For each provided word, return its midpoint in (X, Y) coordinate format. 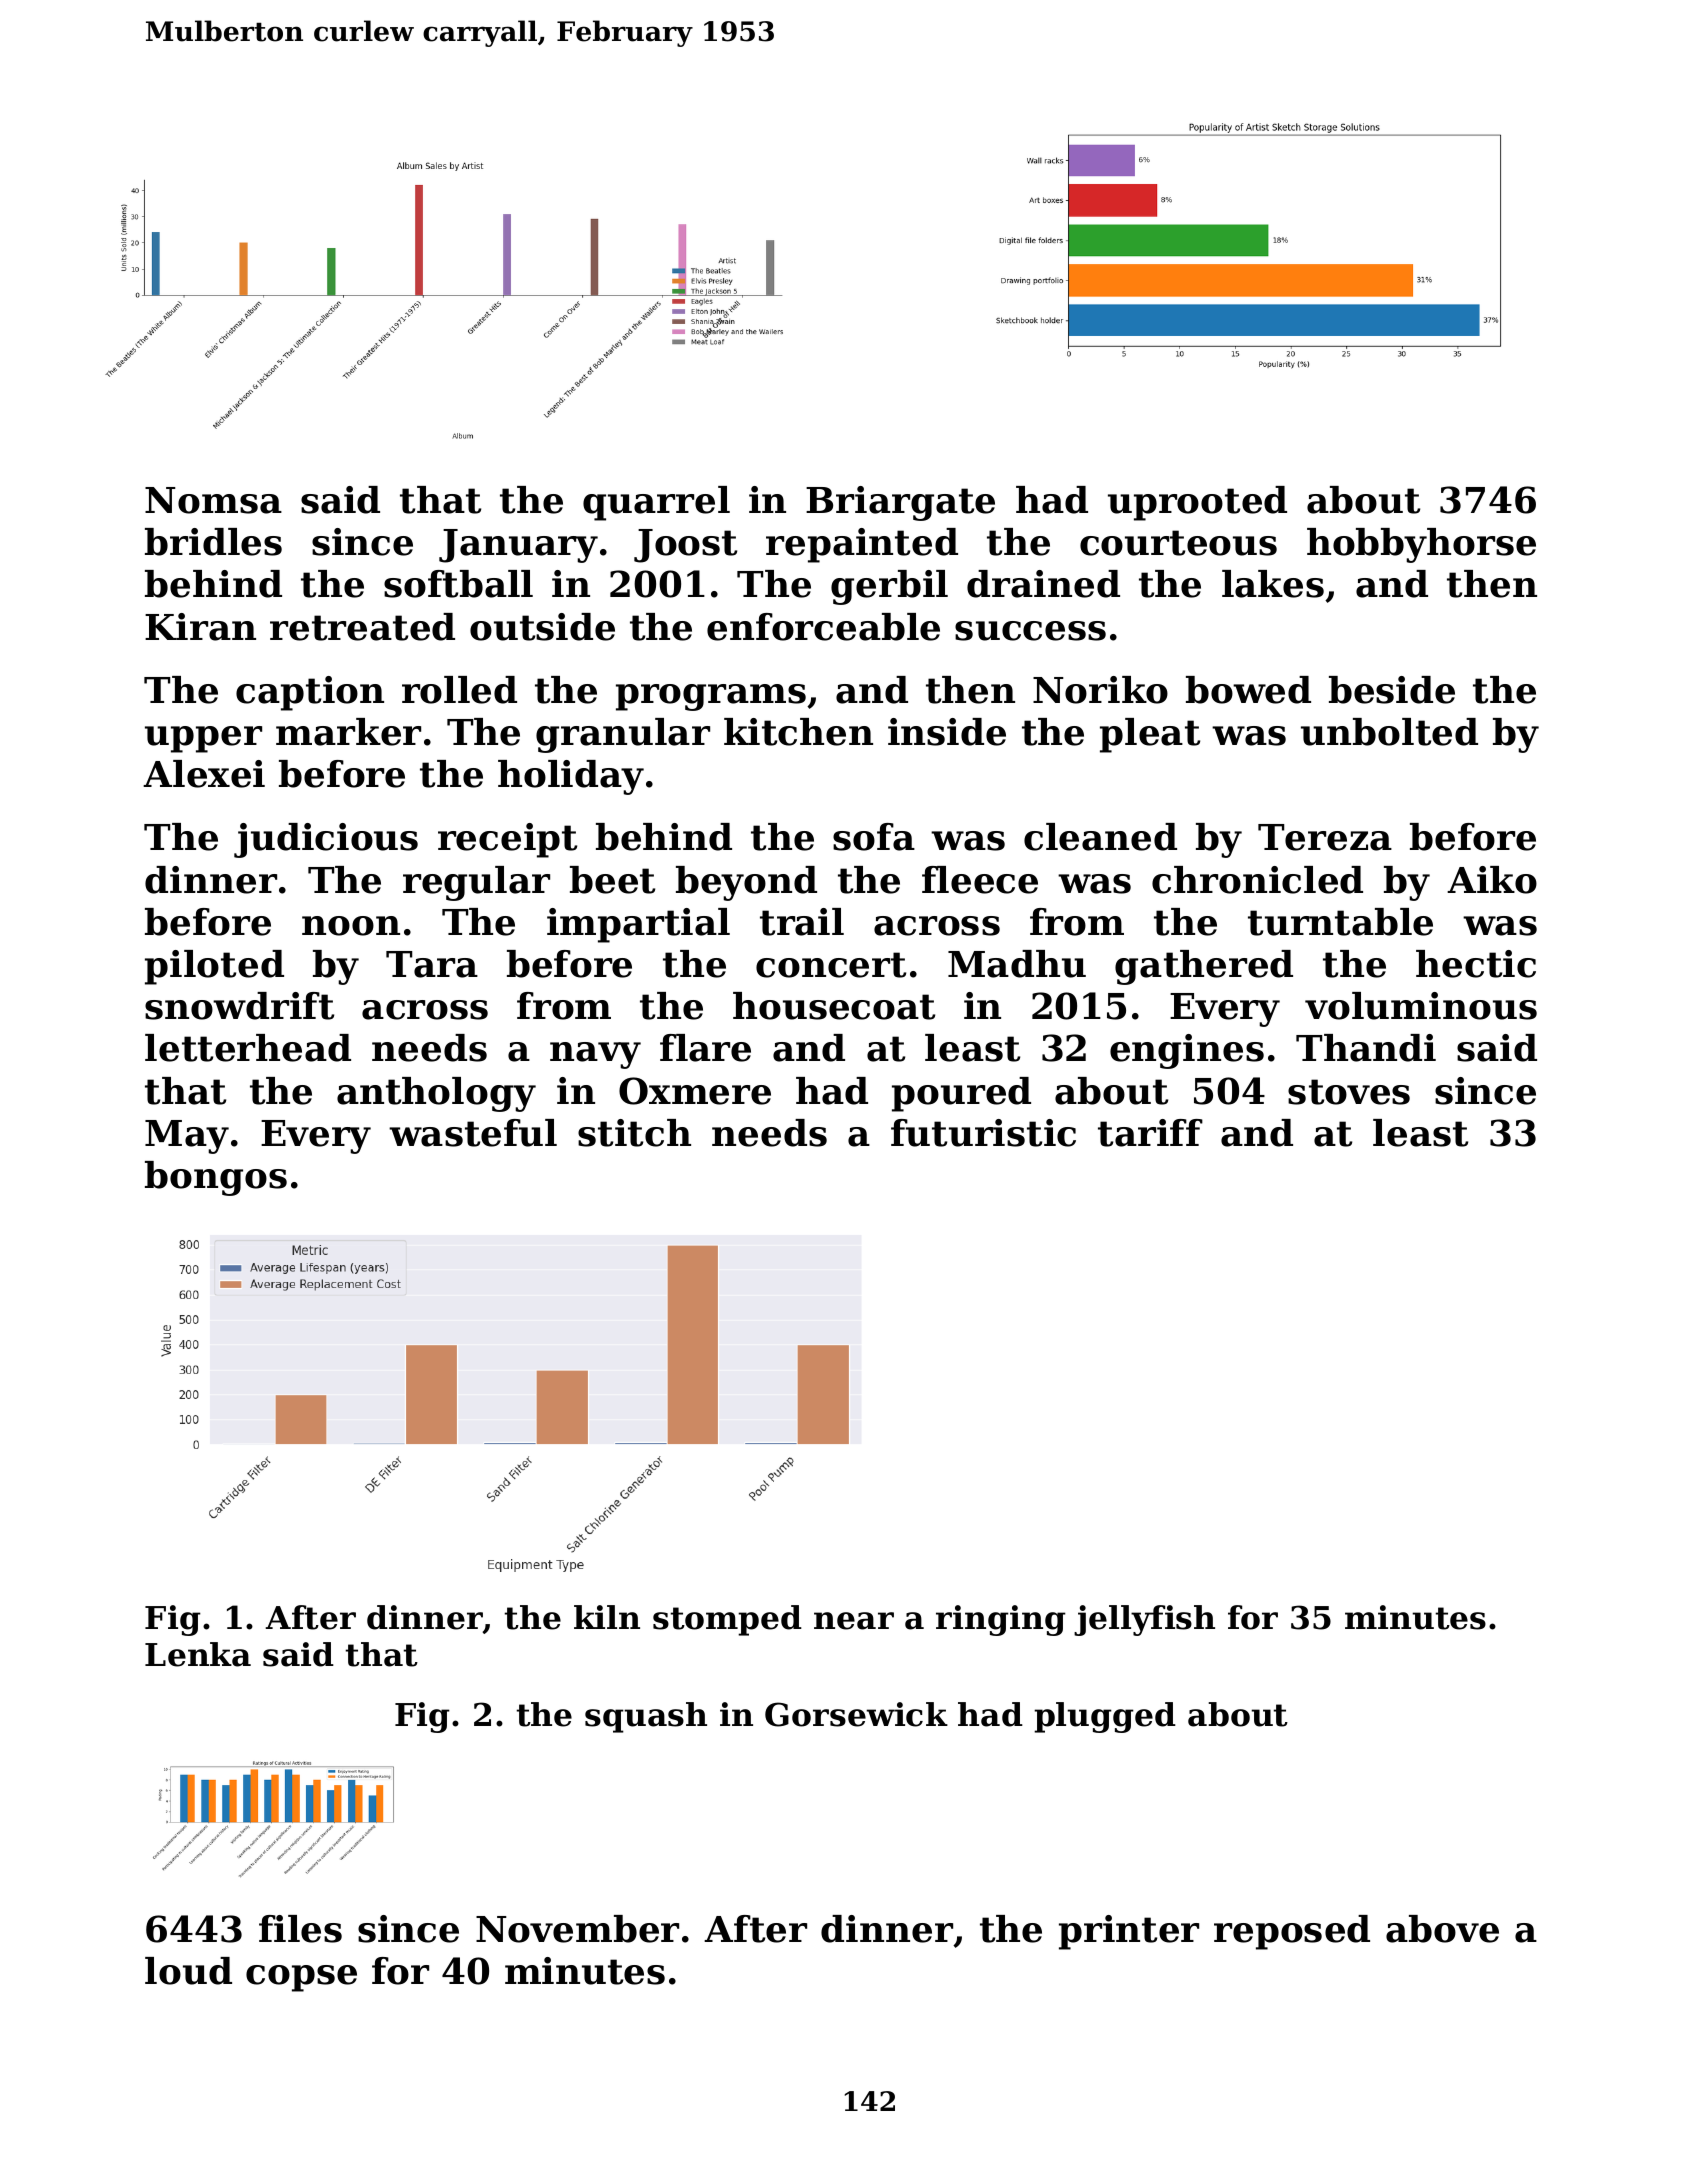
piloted (214, 967)
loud (188, 1971)
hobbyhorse (1421, 545)
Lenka (198, 1654)
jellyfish (1144, 1620)
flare (705, 1048)
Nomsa (213, 500)
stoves (1349, 1092)
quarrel (656, 503)
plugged (1105, 1717)
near (854, 1621)
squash (646, 1717)
